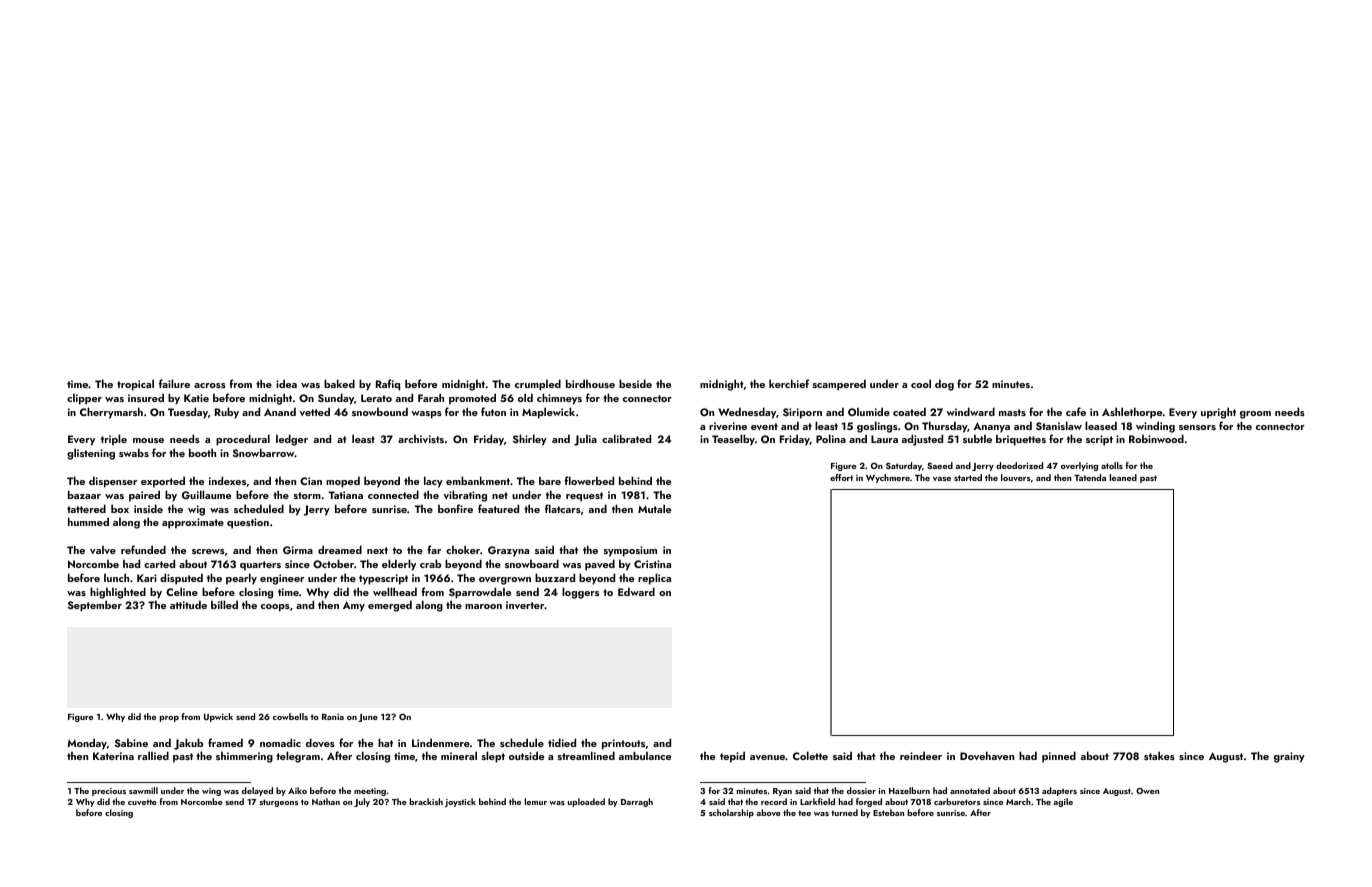 Image resolution: width=1372 pixels, height=887 pixels. What do you see at coordinates (86, 508) in the image?
I see `tattered` at bounding box center [86, 508].
